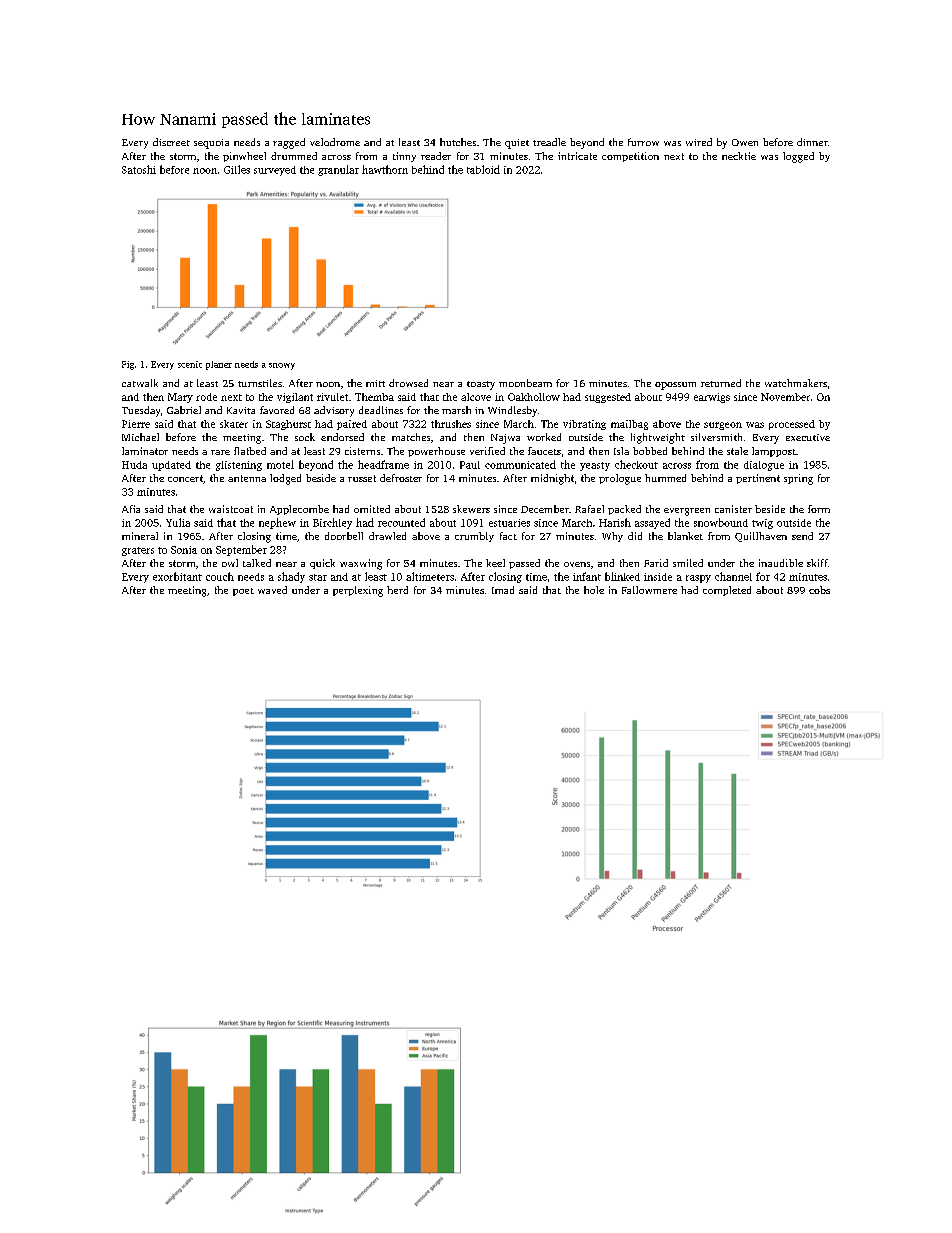 The height and width of the screenshot is (1233, 952). Describe the element at coordinates (699, 142) in the screenshot. I see `wired` at that location.
